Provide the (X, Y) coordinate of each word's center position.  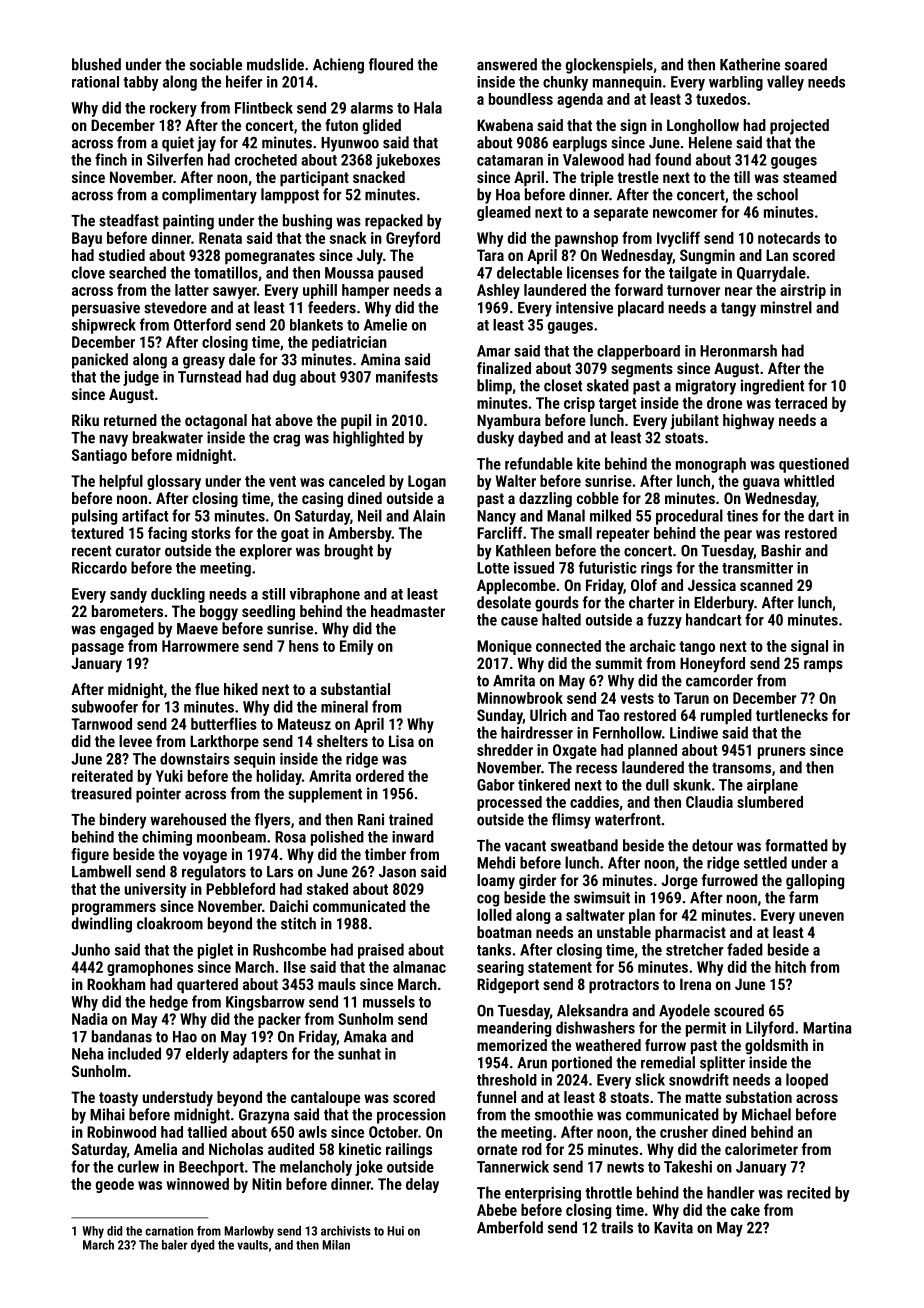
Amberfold (510, 1227)
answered (507, 64)
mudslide (275, 64)
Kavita (673, 1227)
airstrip (803, 291)
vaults (252, 1245)
